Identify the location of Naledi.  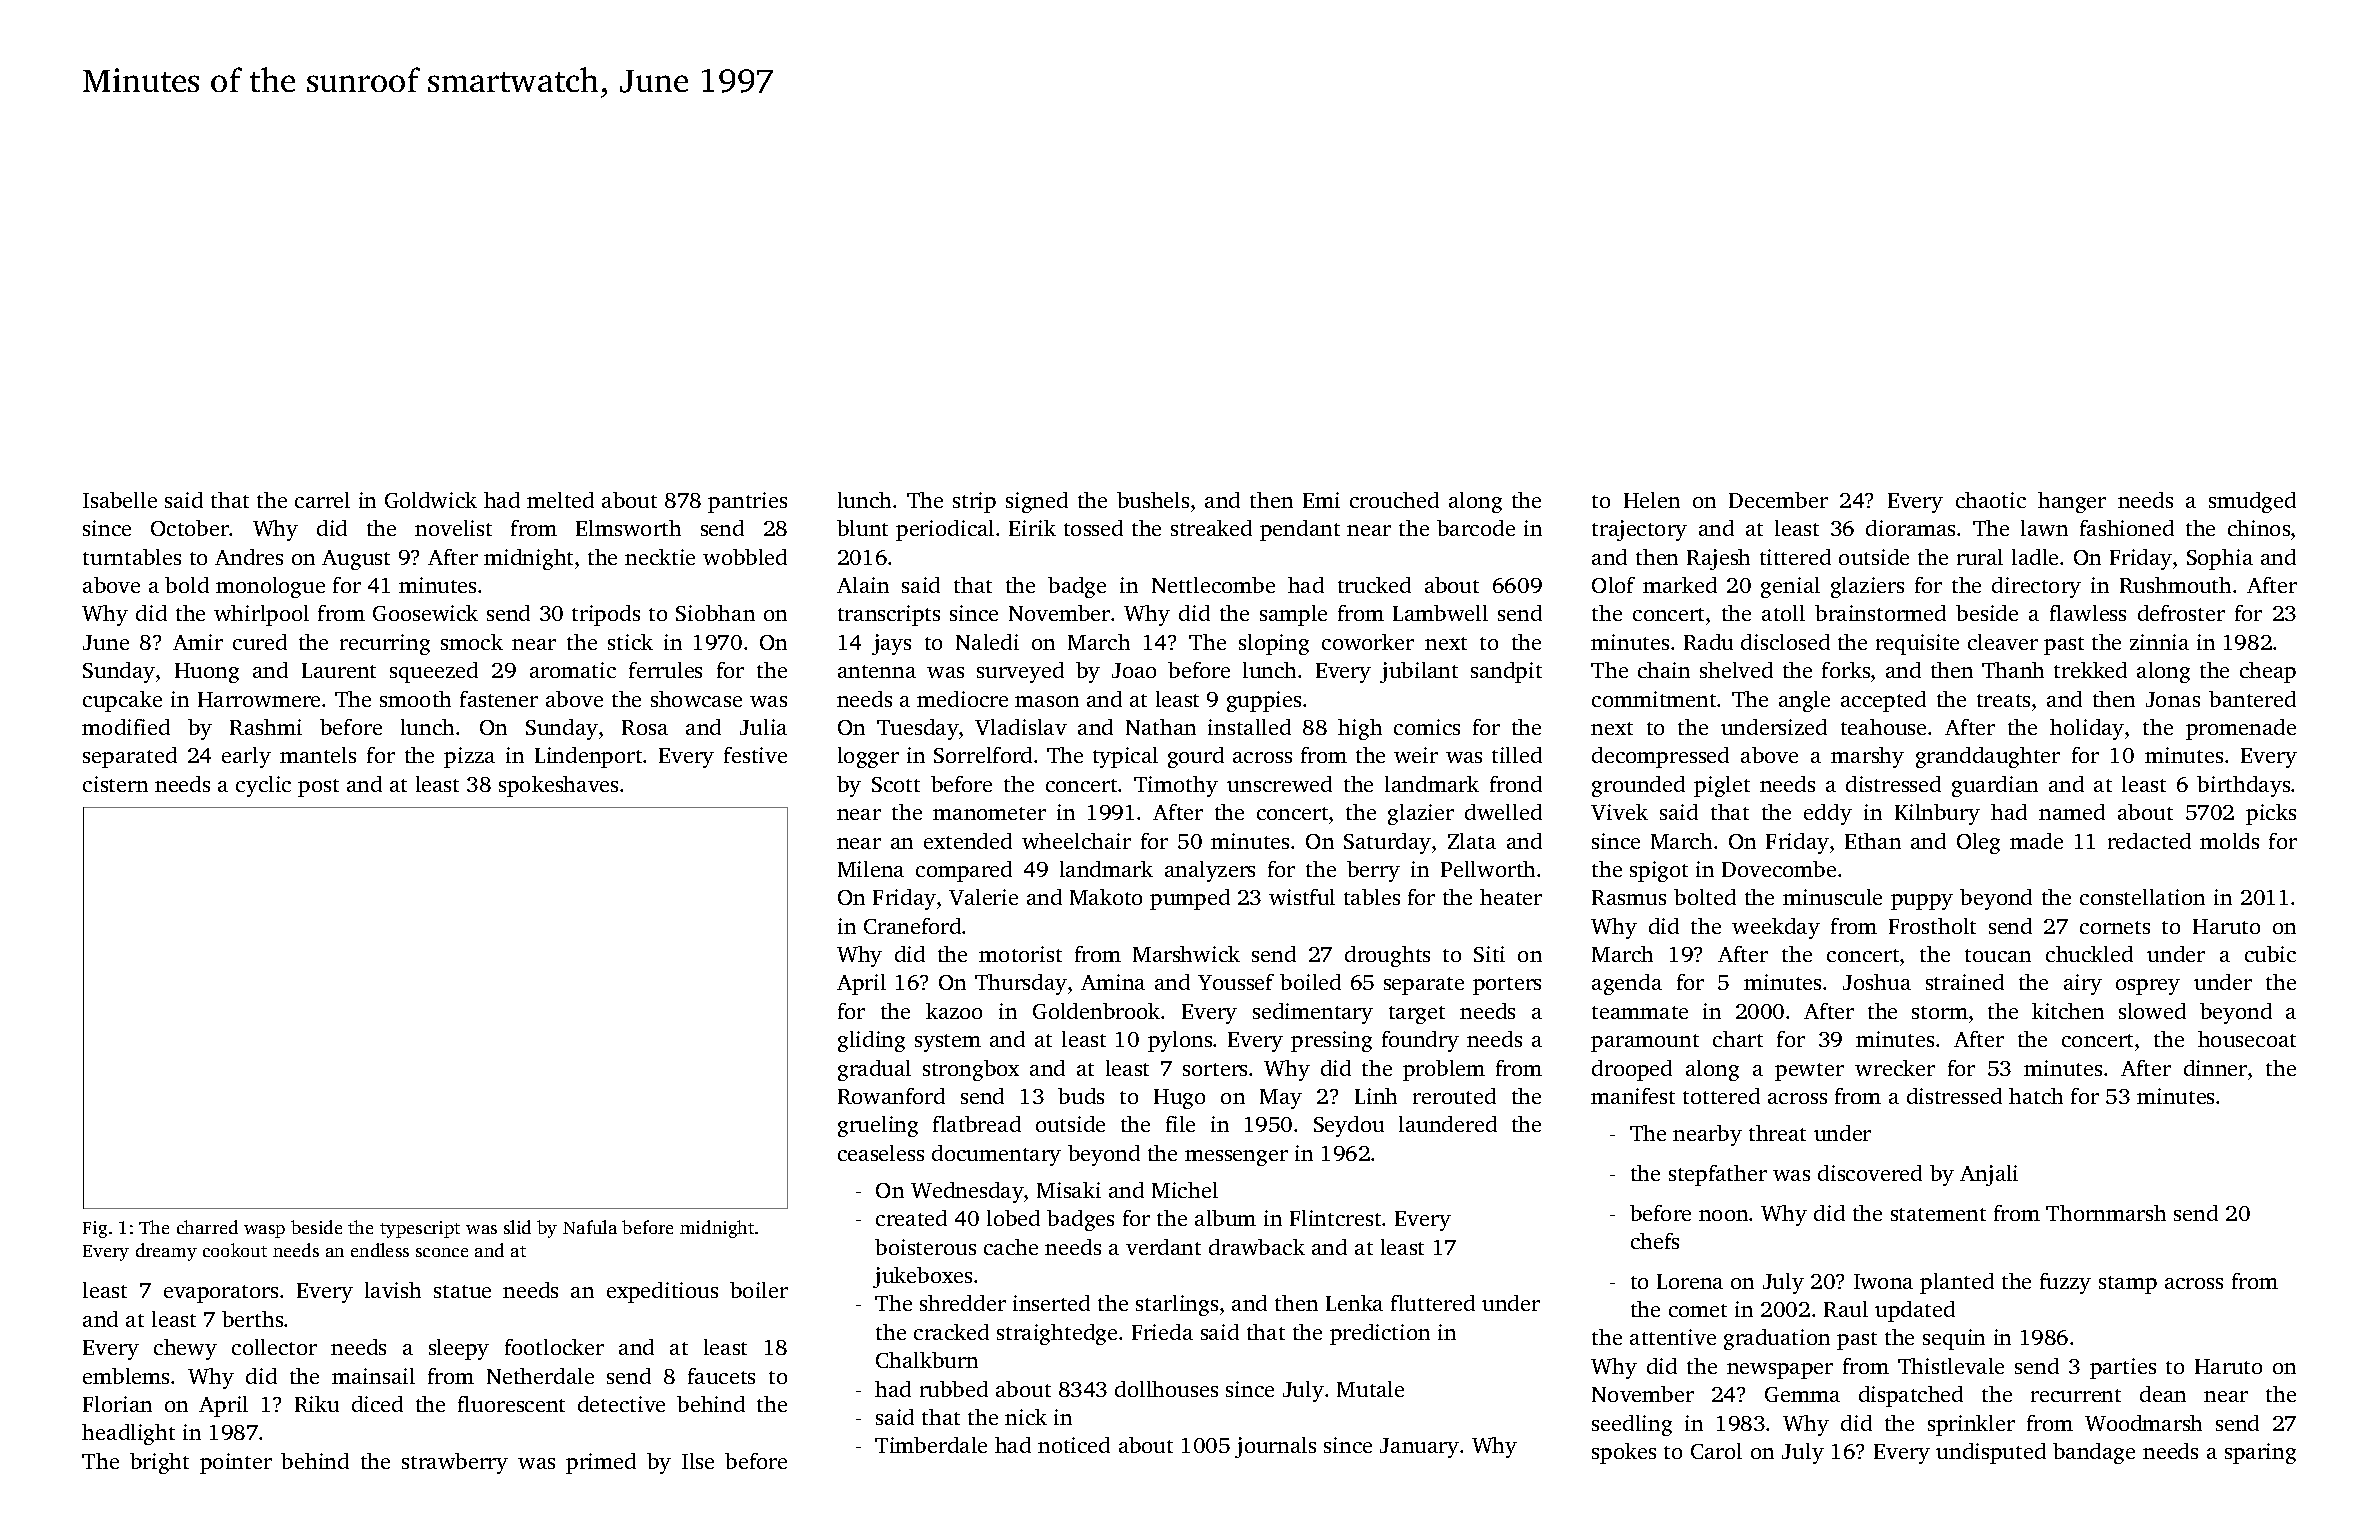
(987, 642).
